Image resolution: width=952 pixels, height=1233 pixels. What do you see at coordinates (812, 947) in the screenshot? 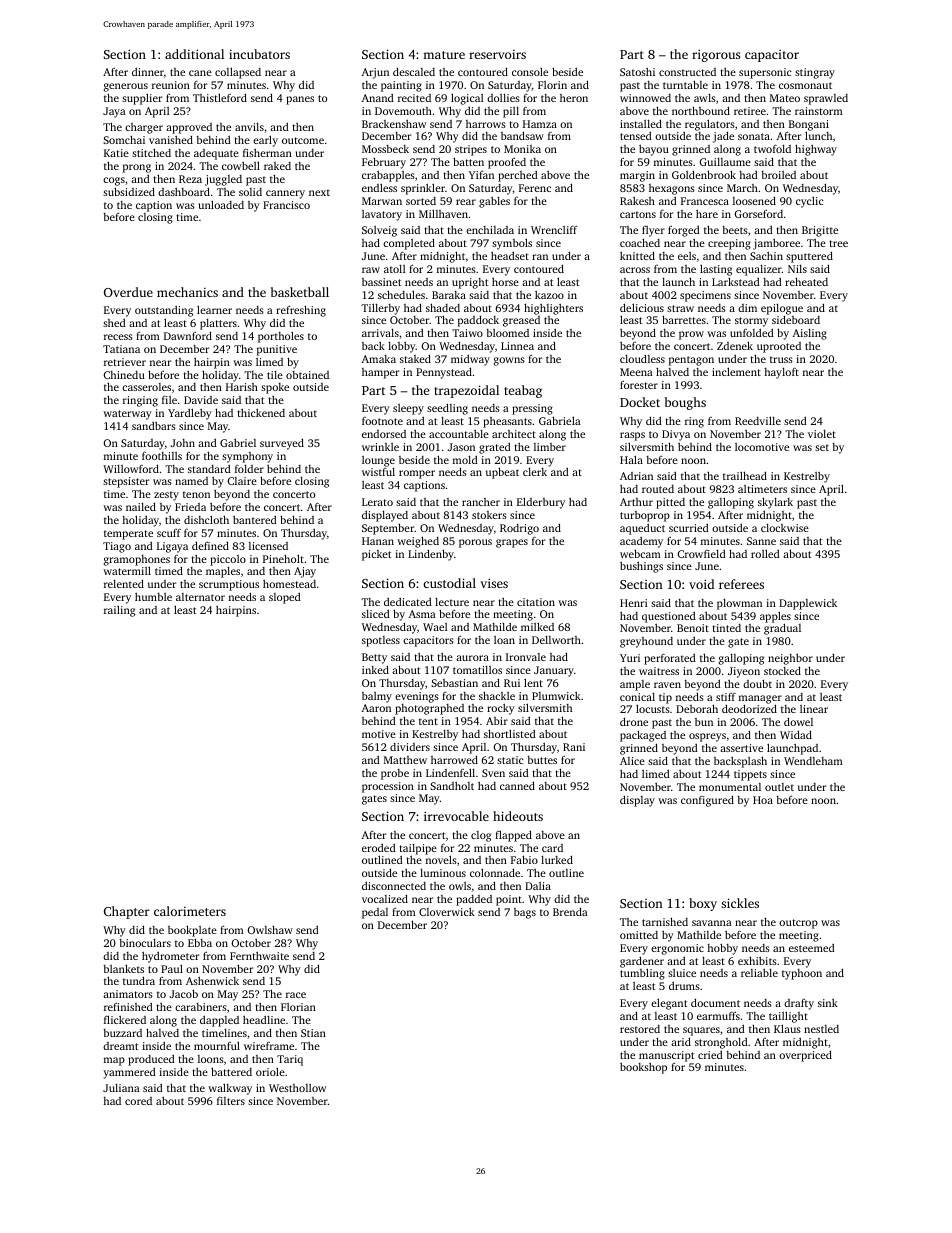
I see `esteemed` at bounding box center [812, 947].
